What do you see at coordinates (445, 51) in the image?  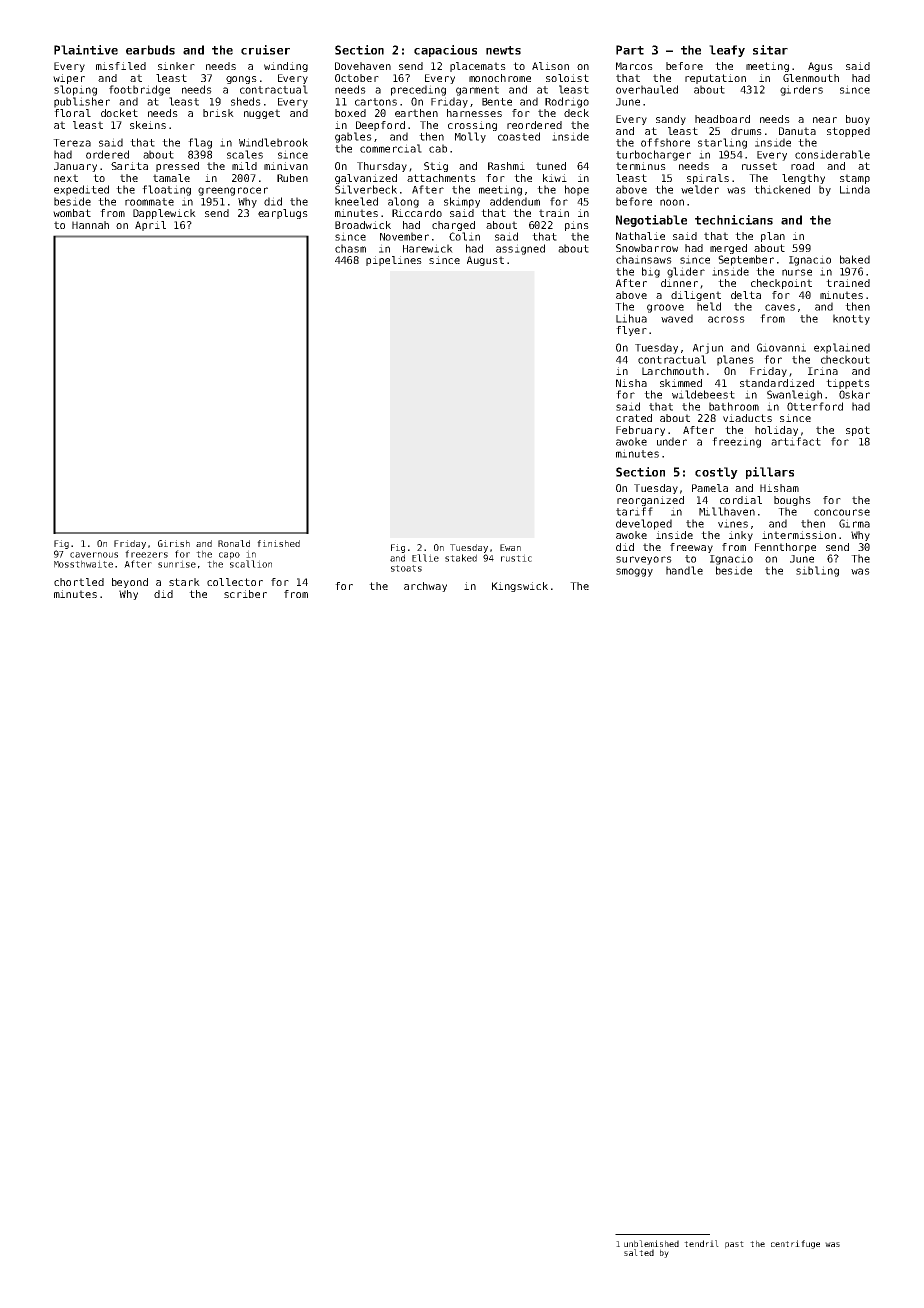 I see `capacious` at bounding box center [445, 51].
